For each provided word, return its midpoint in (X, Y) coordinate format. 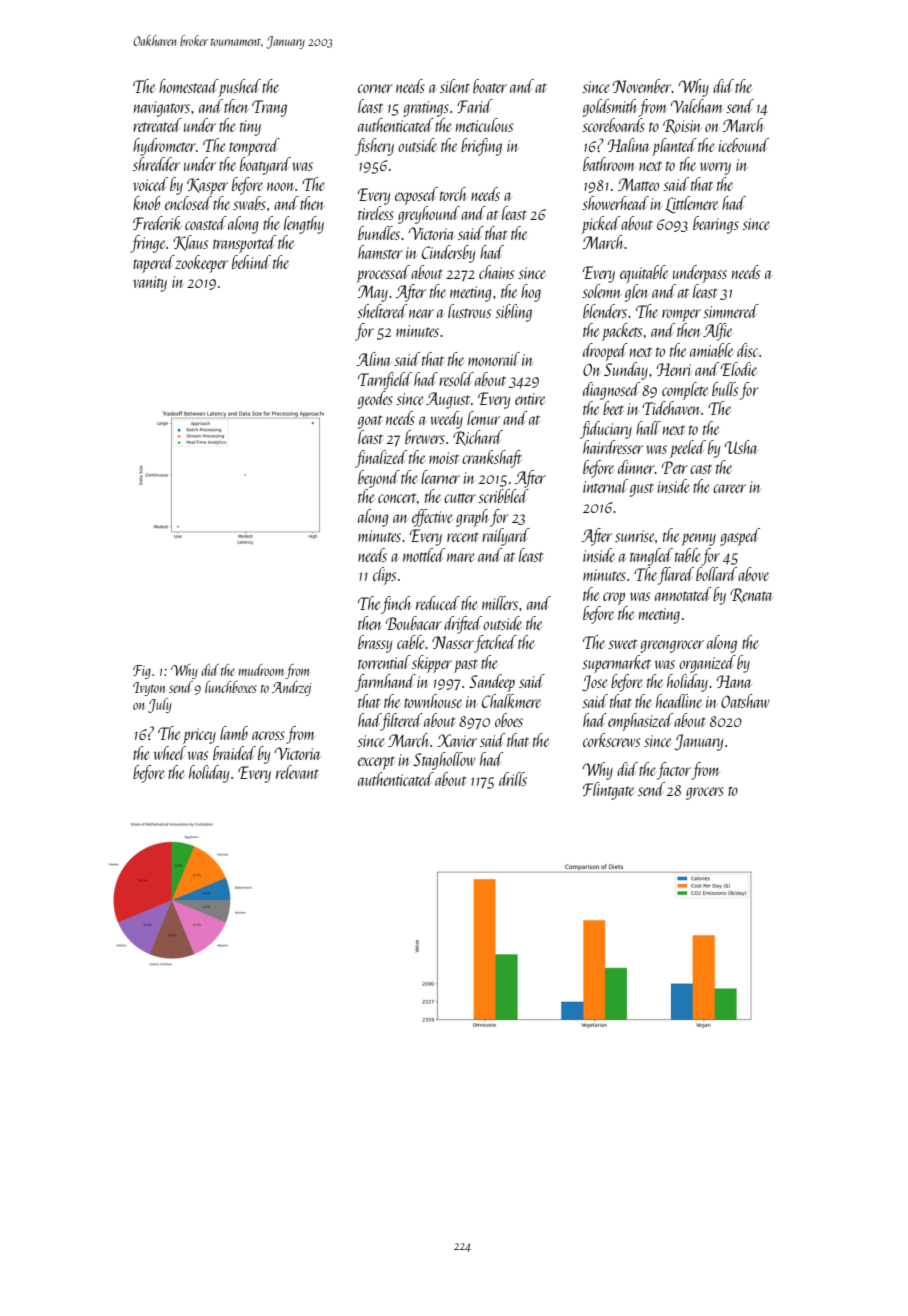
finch (396, 605)
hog (531, 293)
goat (370, 422)
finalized (381, 459)
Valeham (696, 106)
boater (490, 86)
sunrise (635, 536)
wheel (170, 753)
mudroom (262, 671)
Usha (741, 447)
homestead (188, 86)
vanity (150, 284)
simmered (731, 311)
